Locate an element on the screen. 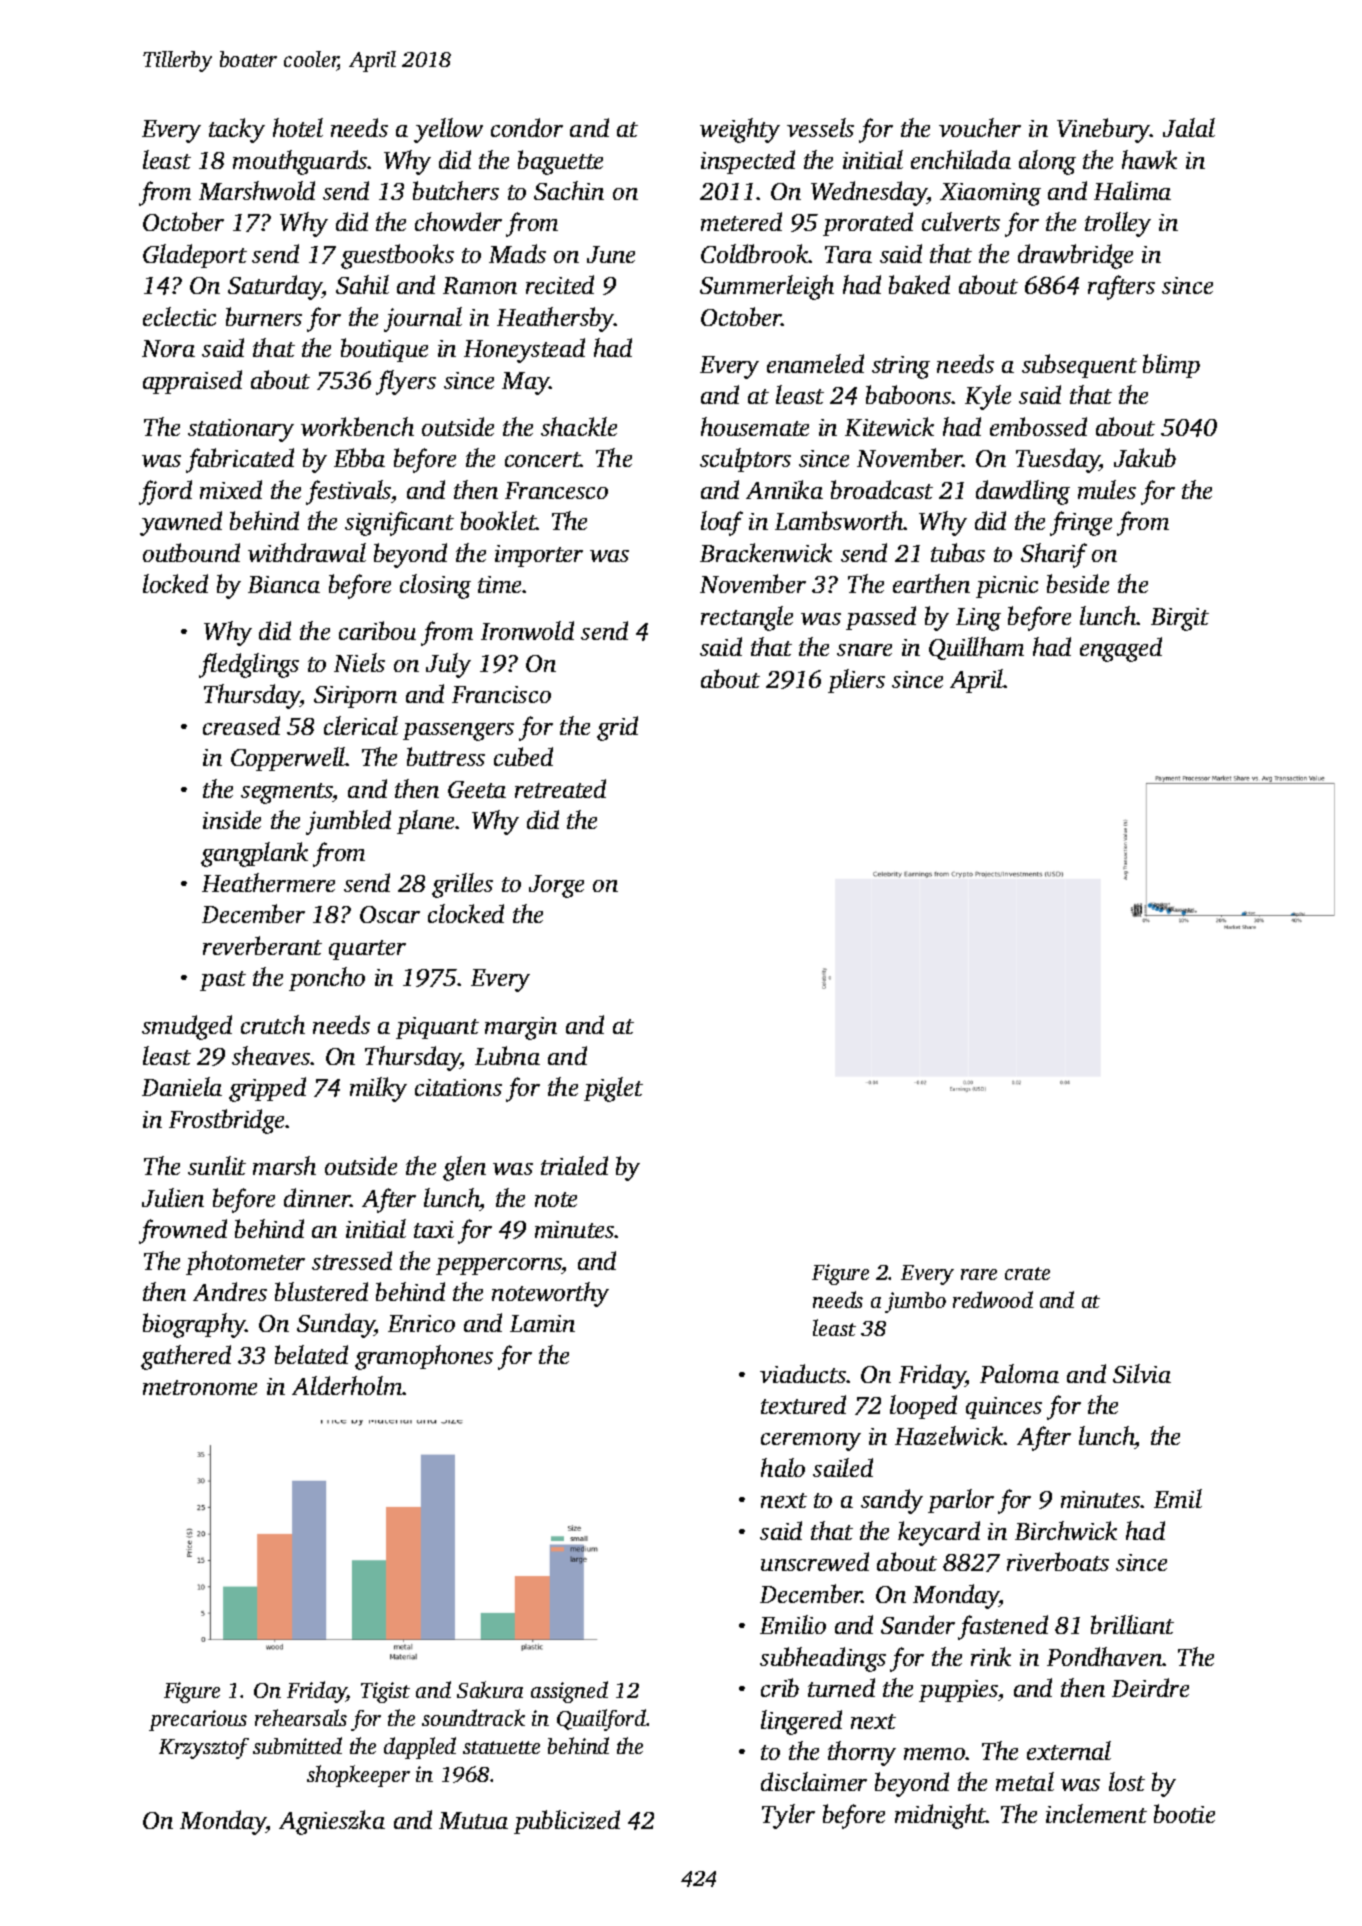 The height and width of the screenshot is (1926, 1362). Heathermere is located at coordinates (268, 882).
